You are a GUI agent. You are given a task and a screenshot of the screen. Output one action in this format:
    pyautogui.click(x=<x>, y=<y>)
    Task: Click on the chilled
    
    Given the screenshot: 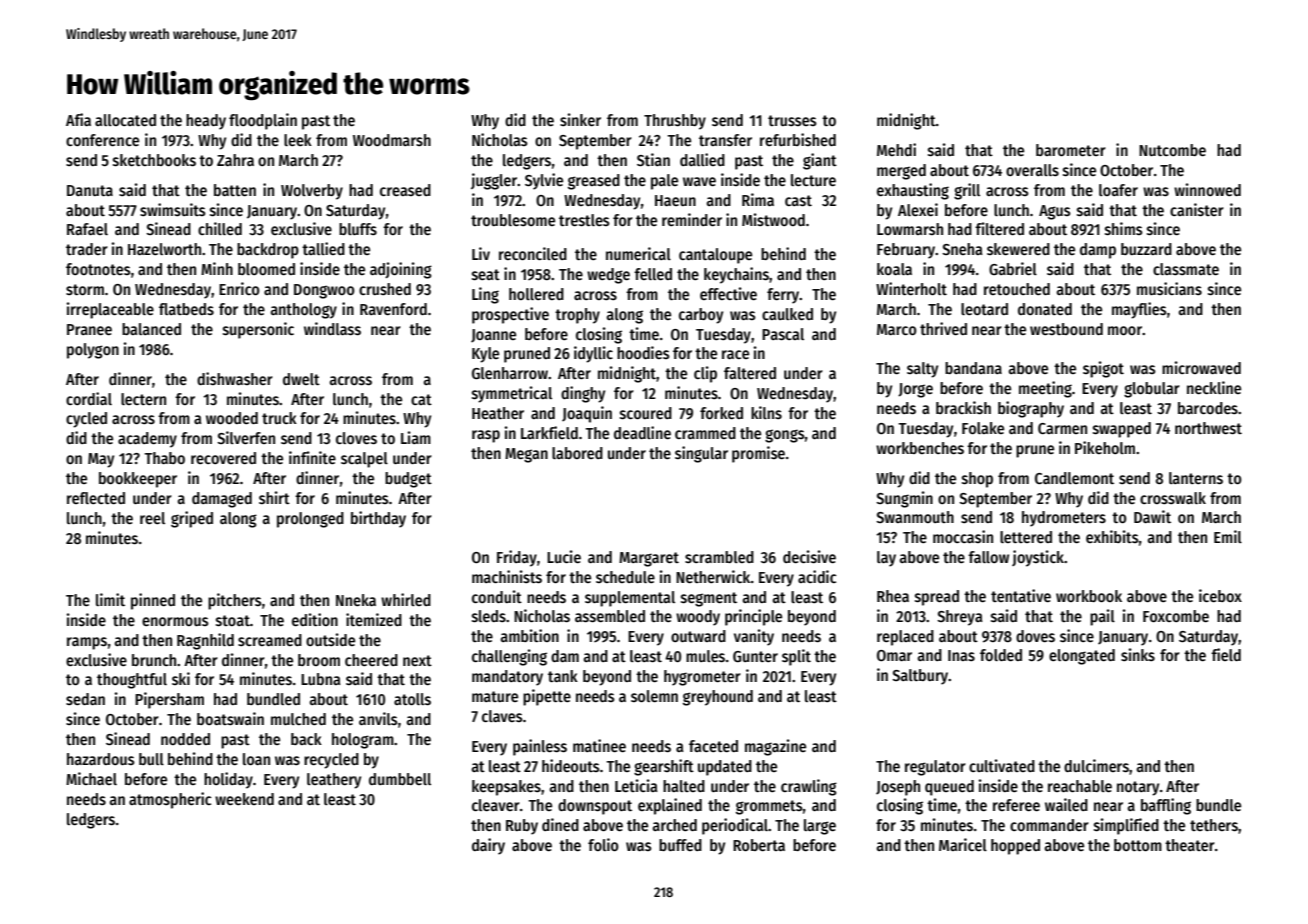 What is the action you would take?
    pyautogui.click(x=220, y=228)
